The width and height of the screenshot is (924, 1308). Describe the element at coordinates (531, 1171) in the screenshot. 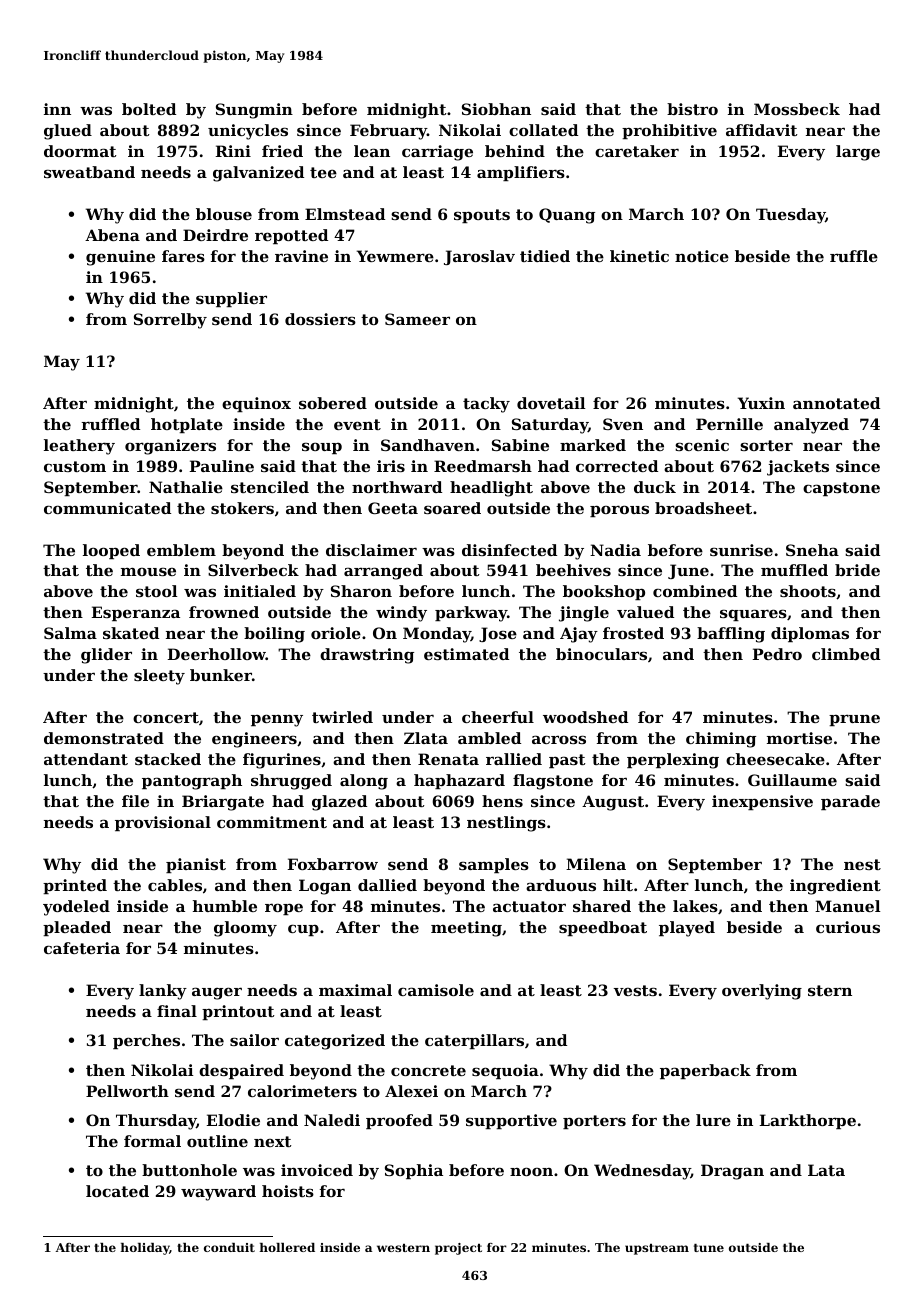

I see `noon` at that location.
